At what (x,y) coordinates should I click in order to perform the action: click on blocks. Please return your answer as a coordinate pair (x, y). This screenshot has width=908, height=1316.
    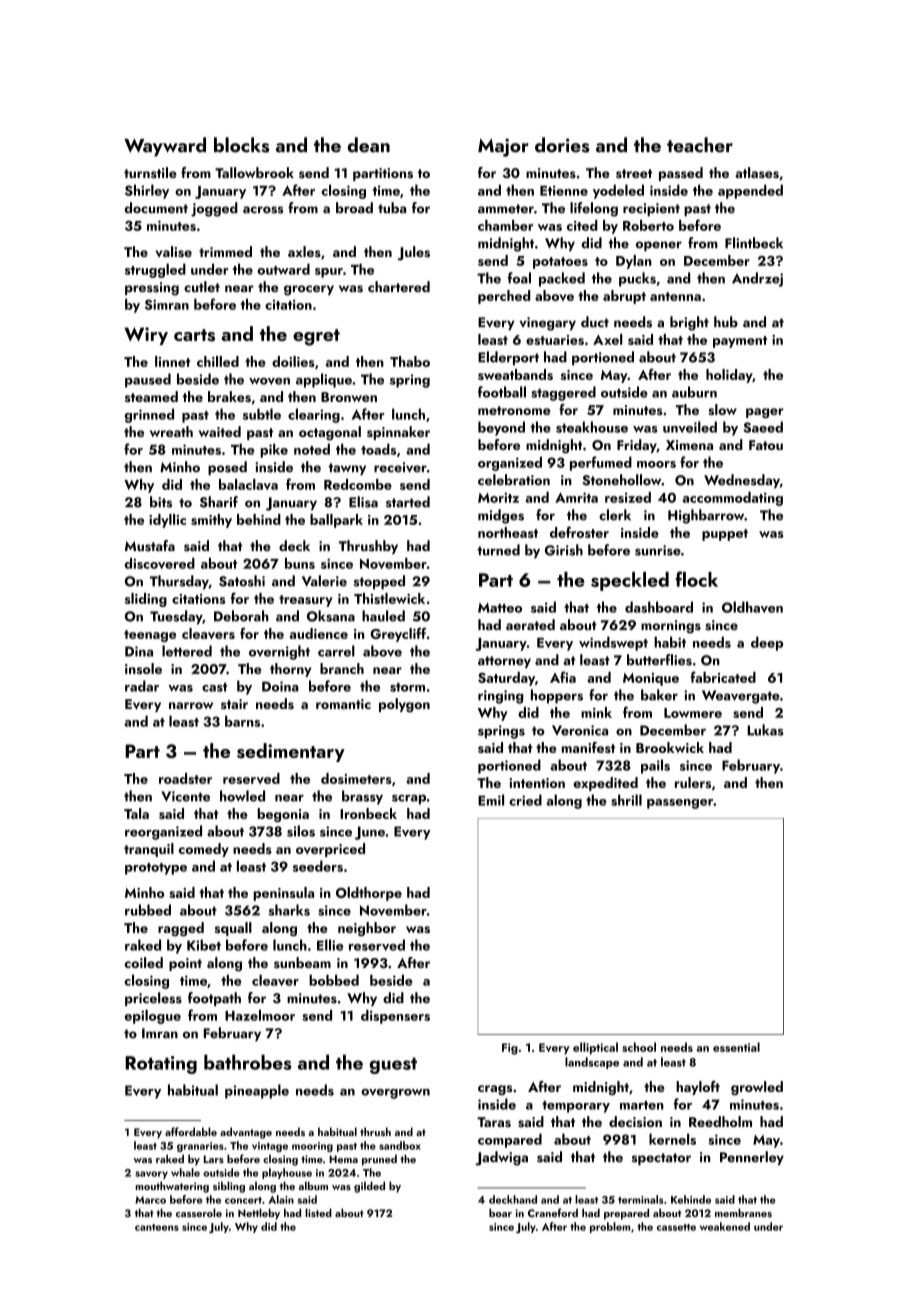
    Looking at the image, I should click on (241, 145).
